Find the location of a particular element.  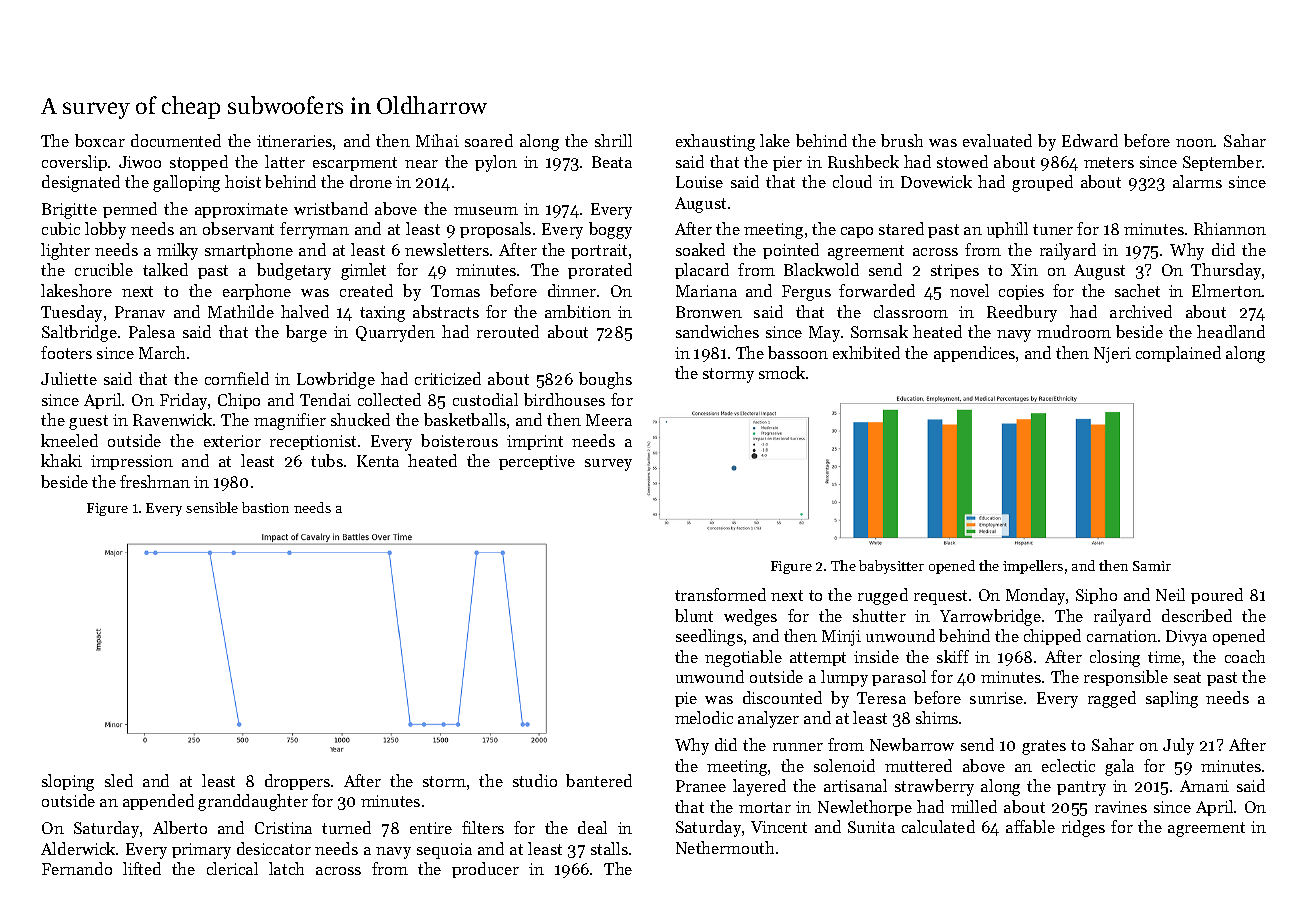

Mihai is located at coordinates (437, 140).
